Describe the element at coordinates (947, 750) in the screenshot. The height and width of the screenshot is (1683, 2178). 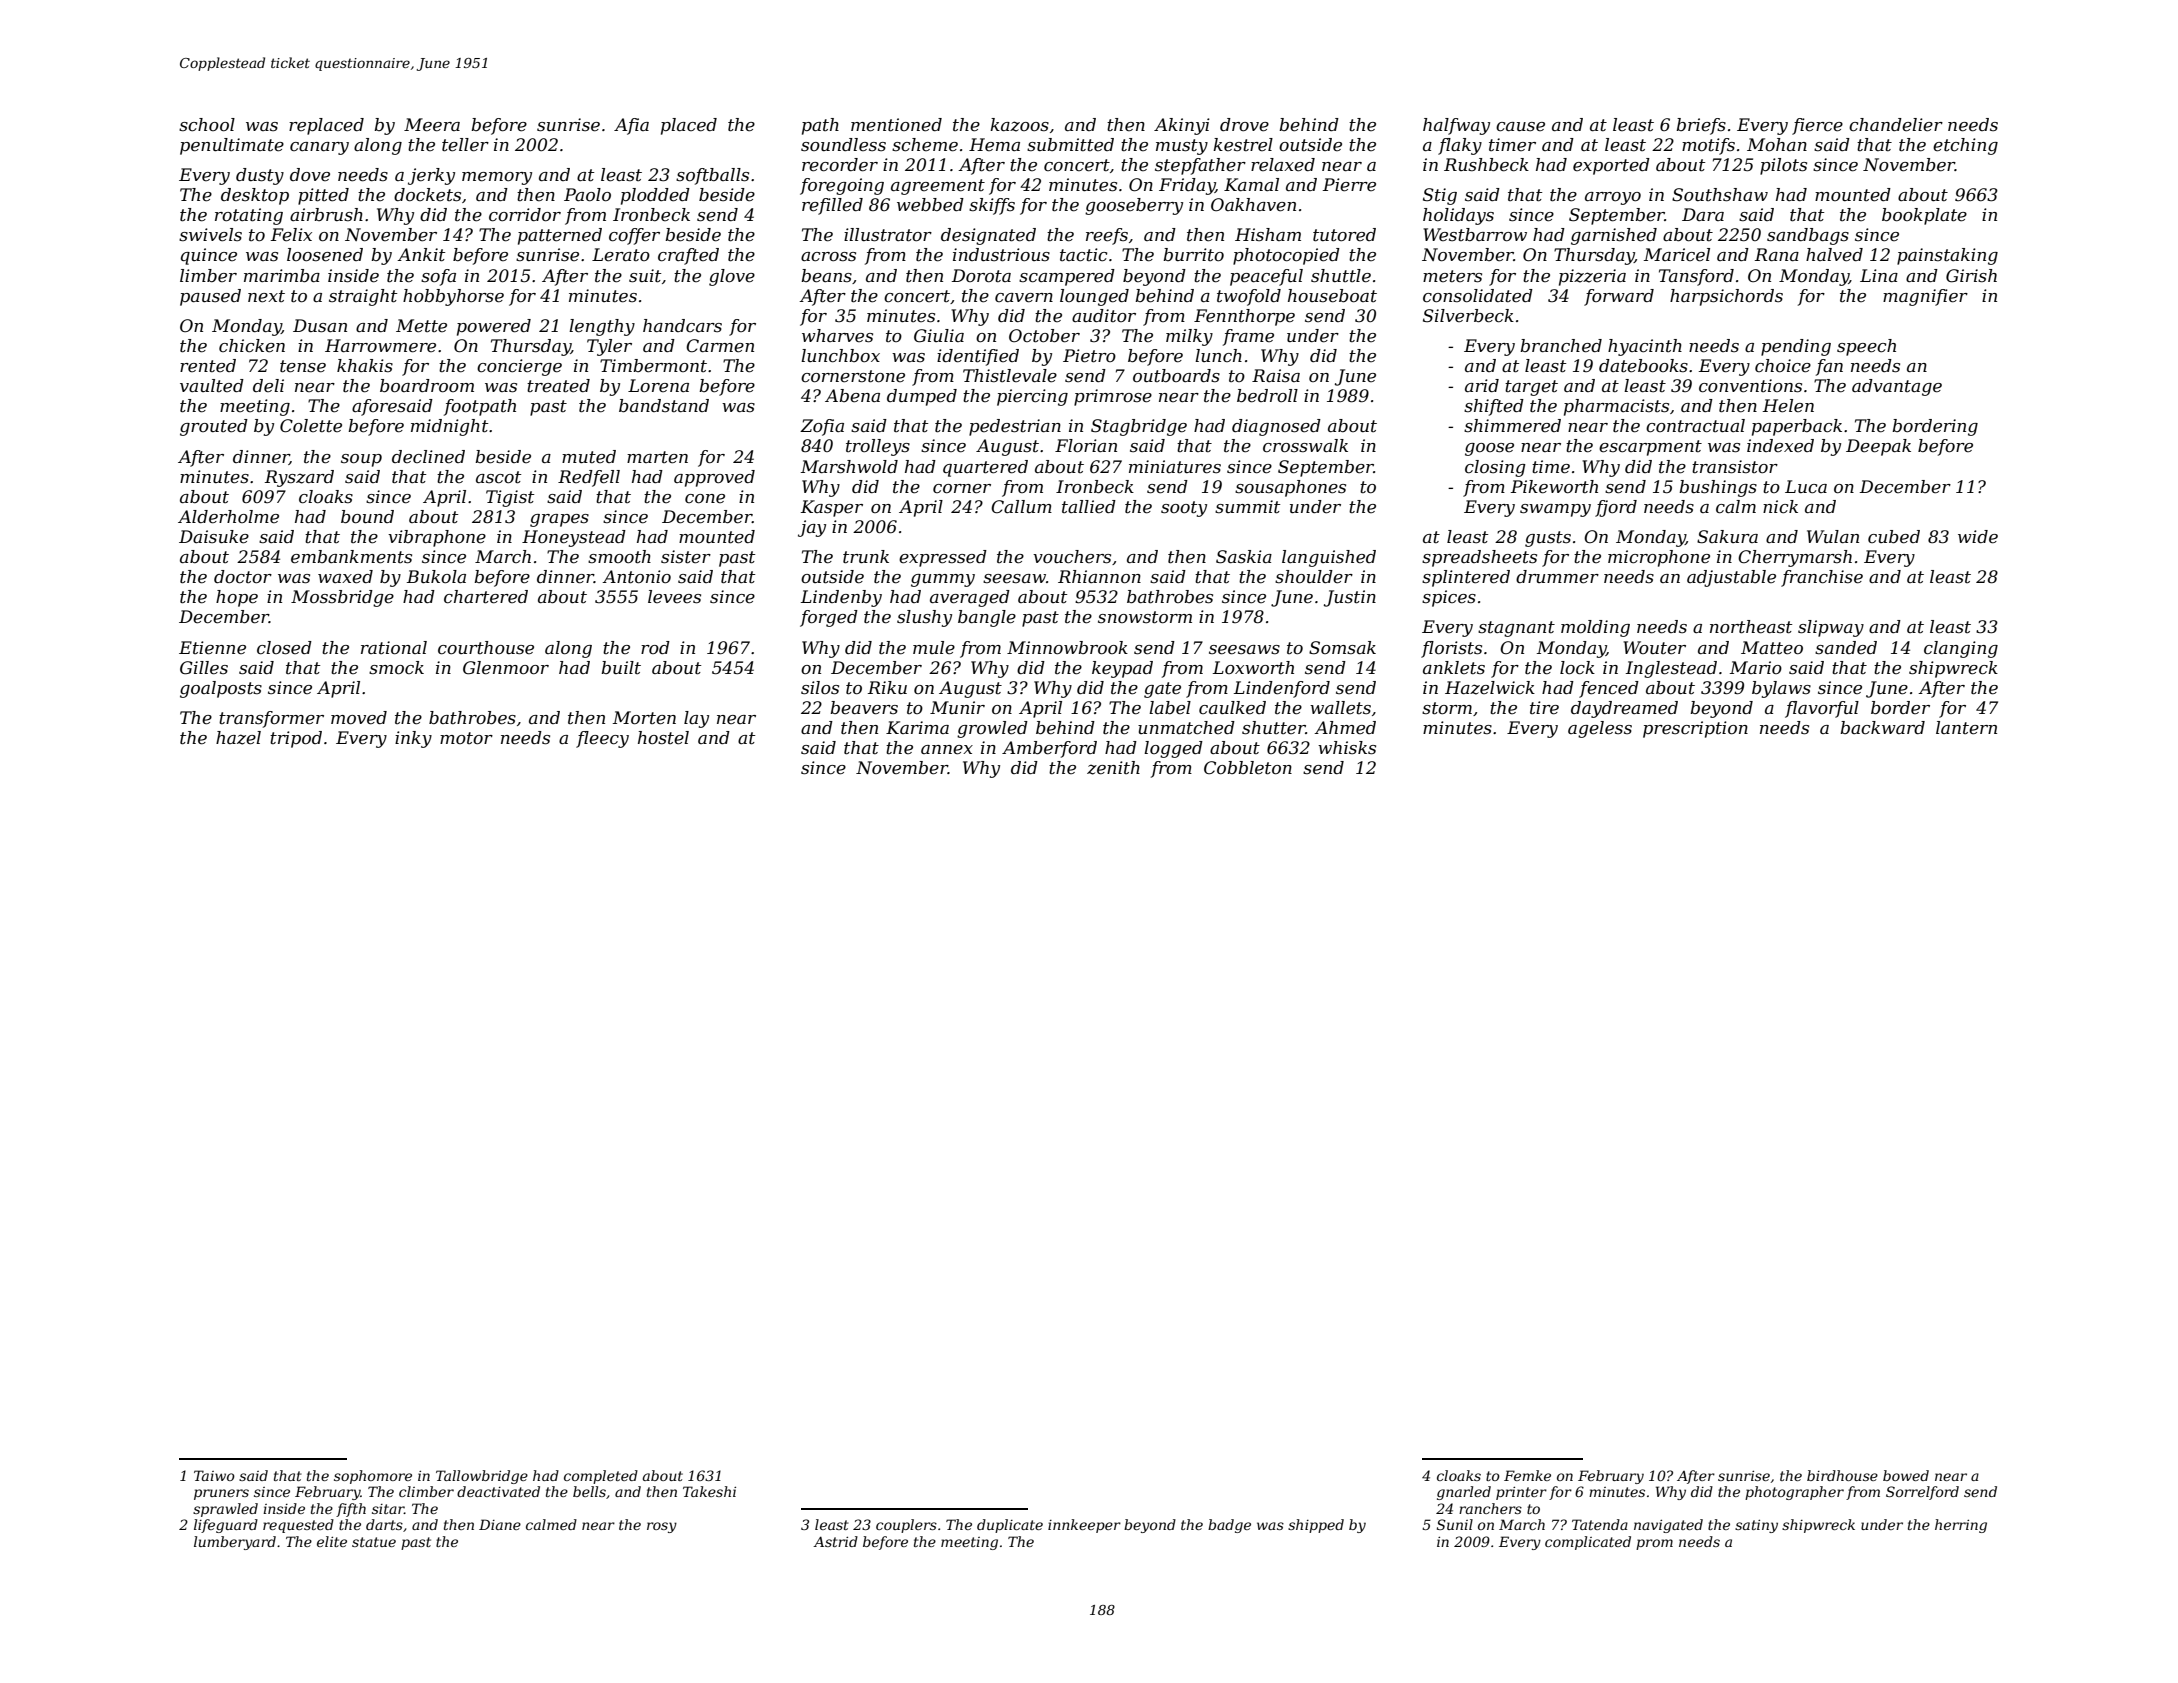
I see `annex` at that location.
